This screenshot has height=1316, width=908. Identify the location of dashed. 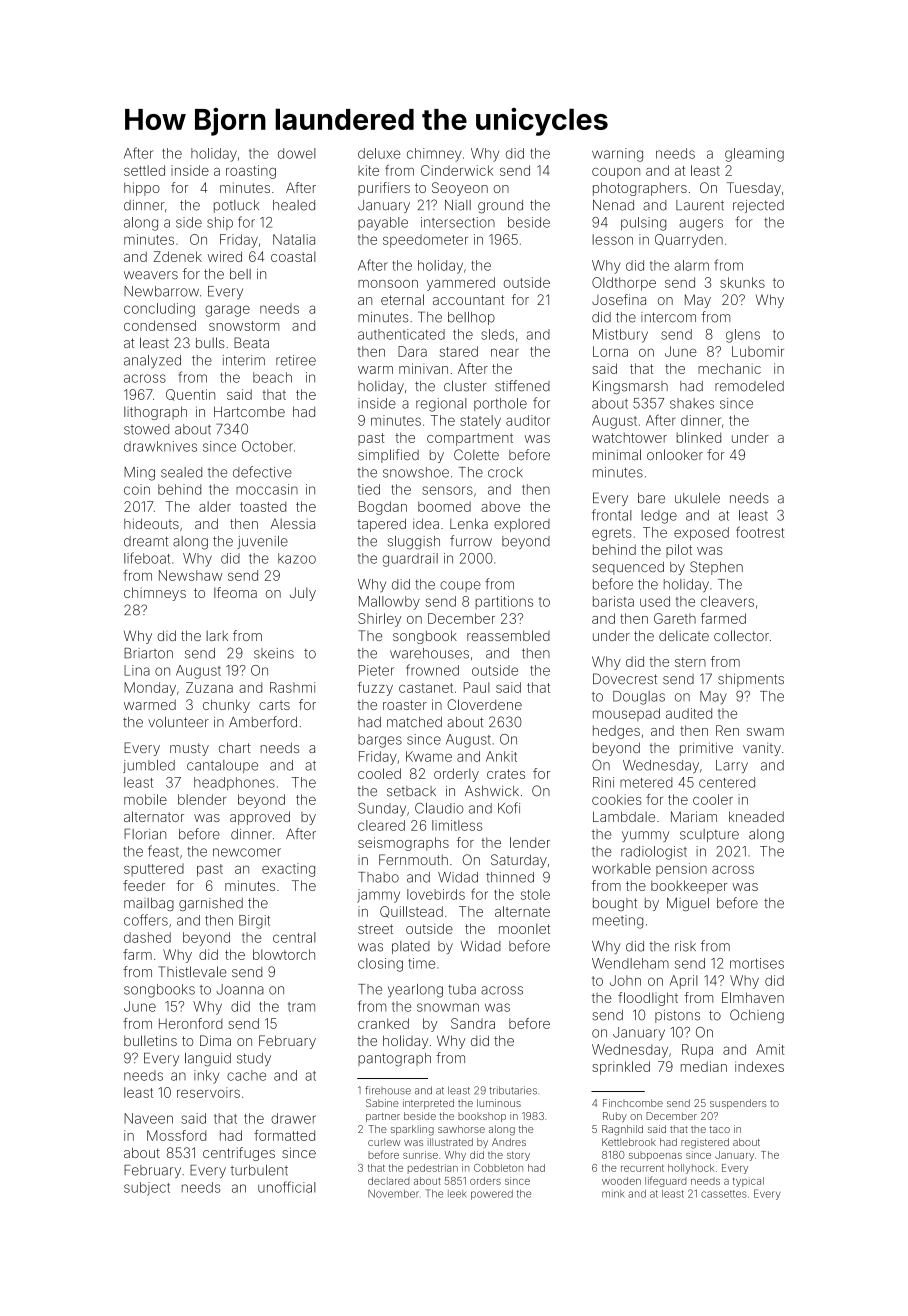
(147, 937).
